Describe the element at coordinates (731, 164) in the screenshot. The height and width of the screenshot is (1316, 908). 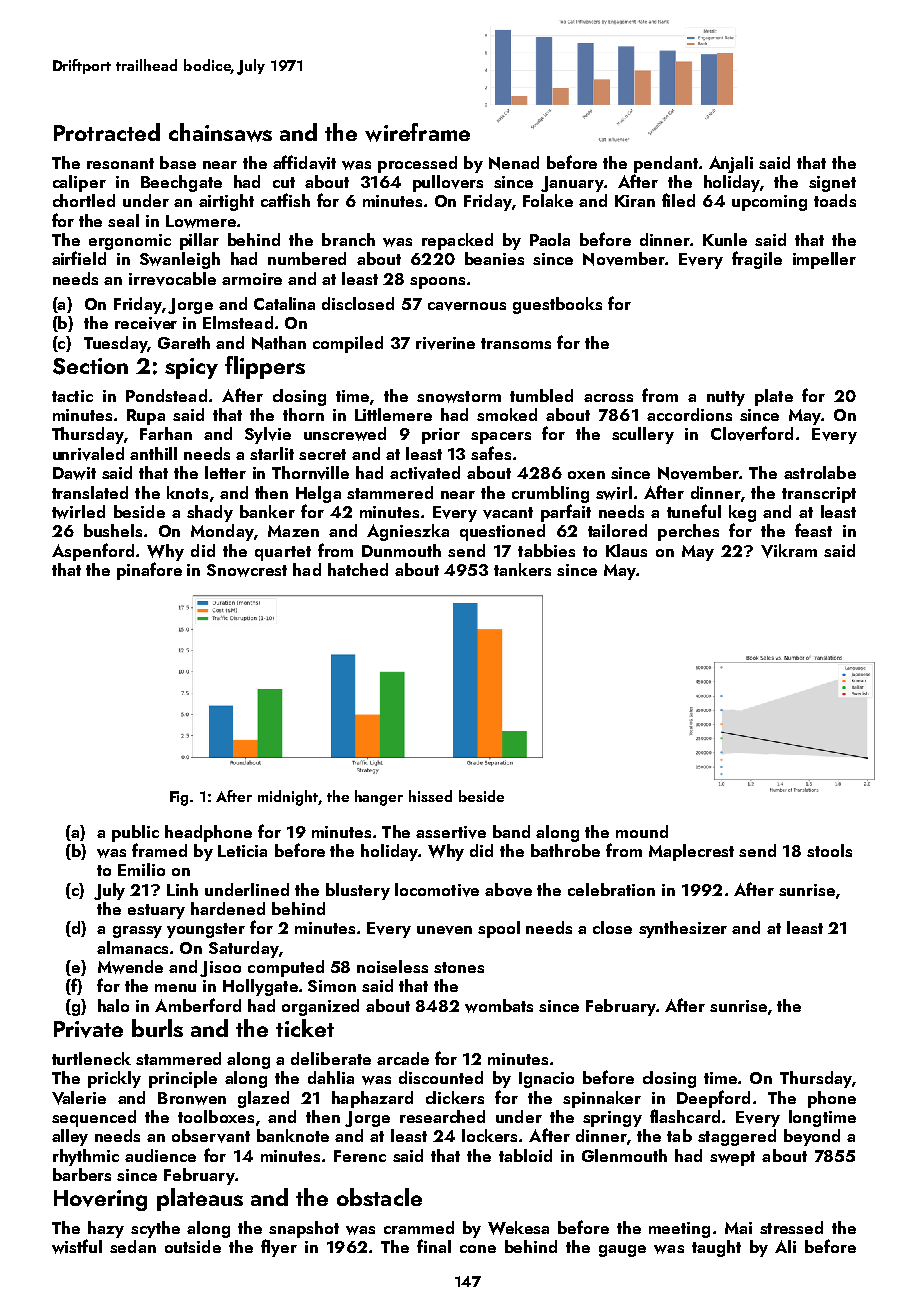
I see `Anjali` at that location.
